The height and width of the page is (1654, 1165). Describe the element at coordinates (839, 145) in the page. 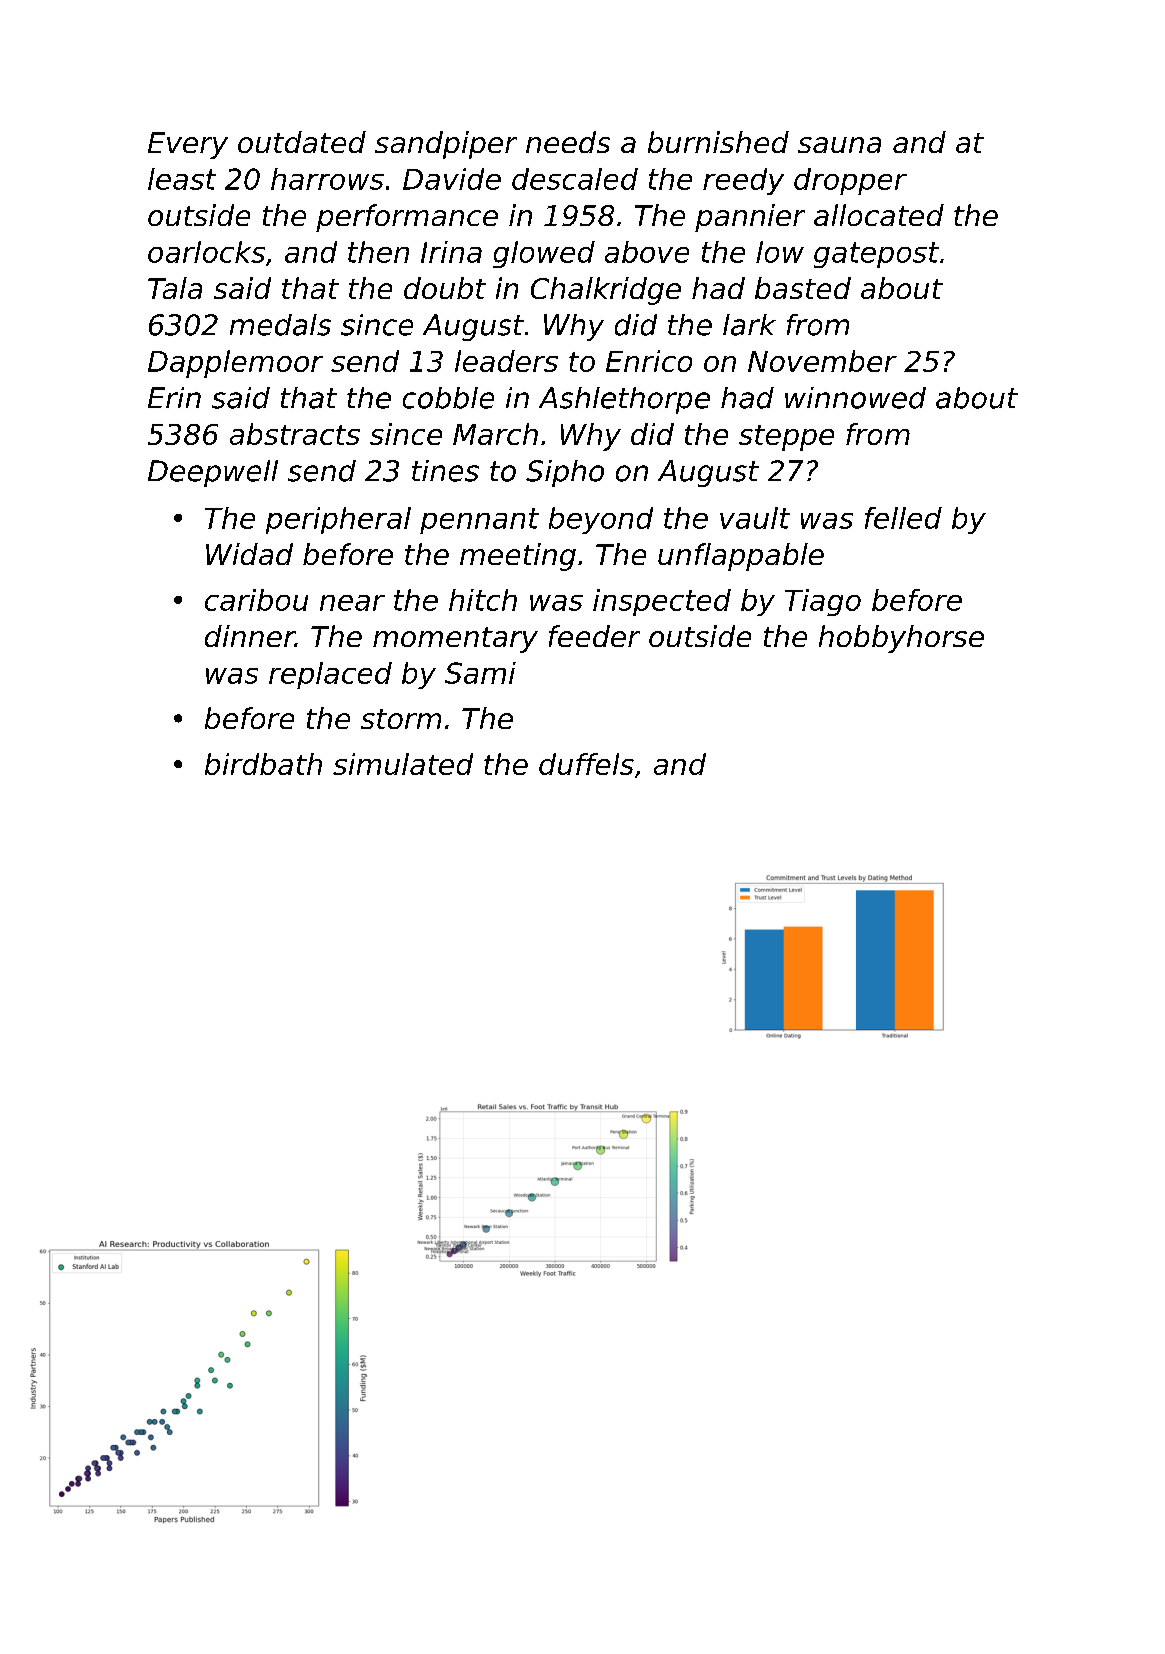

I see `sauna` at that location.
